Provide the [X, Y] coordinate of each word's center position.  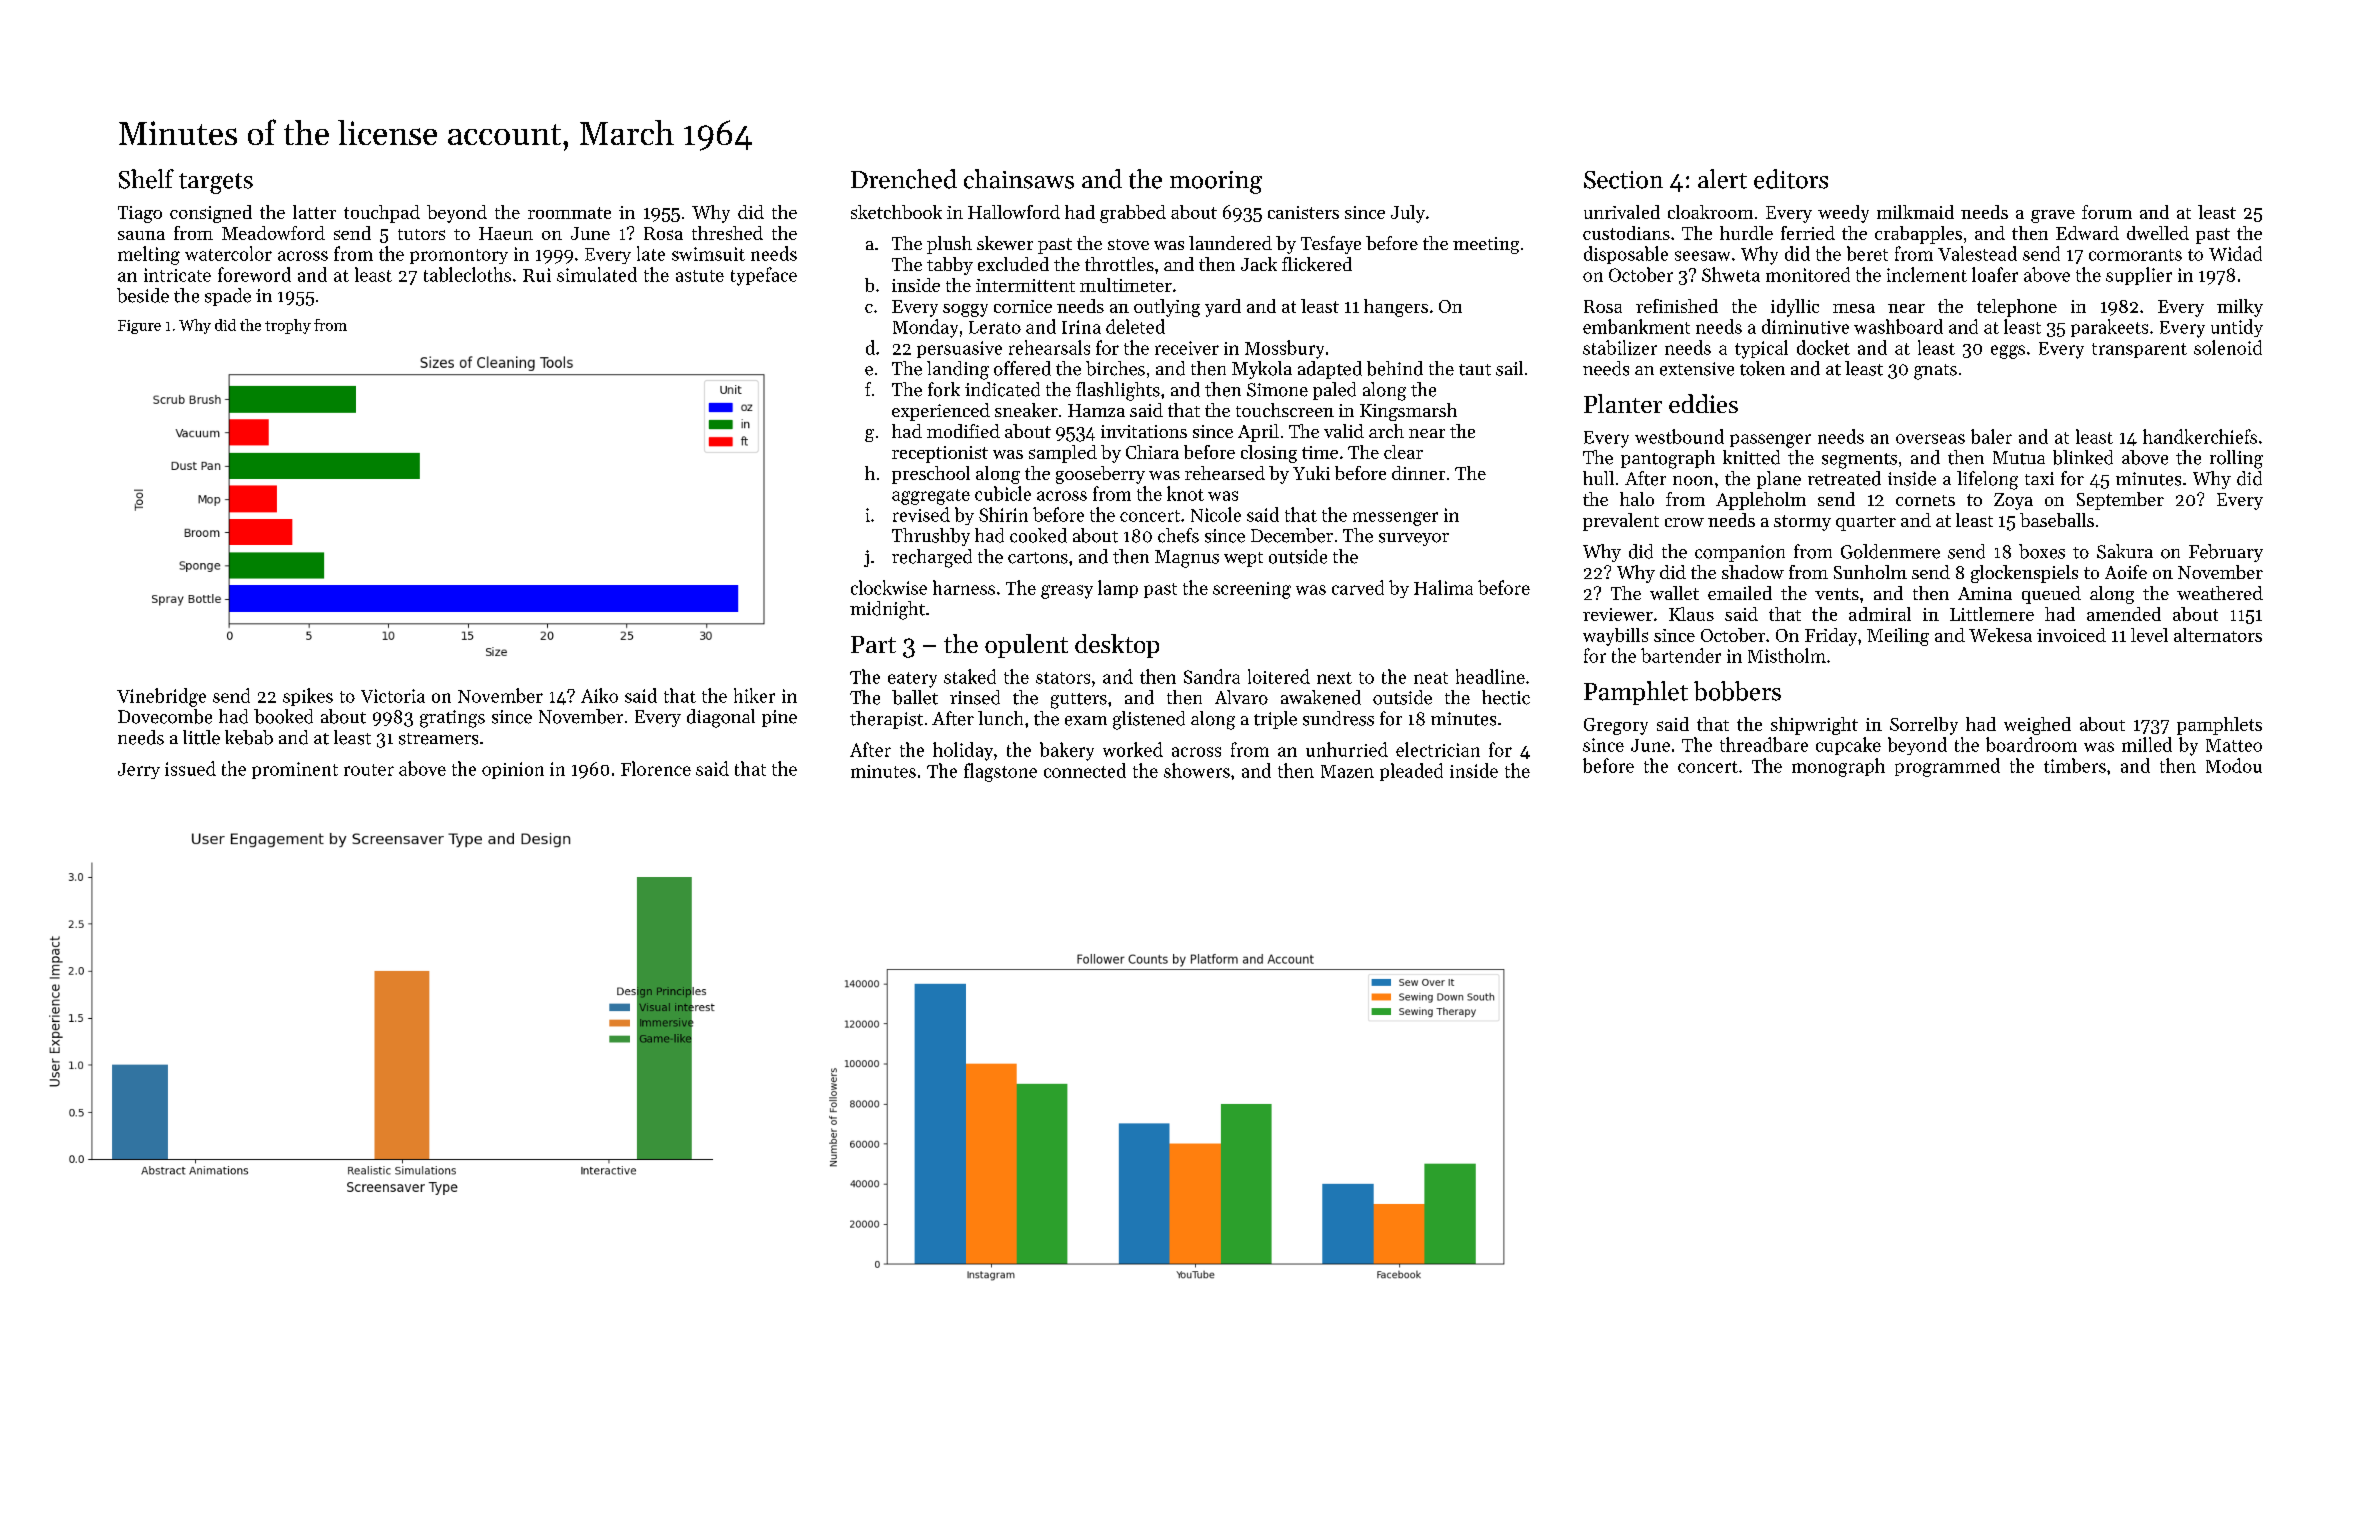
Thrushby [931, 537]
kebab [249, 737]
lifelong [1987, 480]
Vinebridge [161, 697]
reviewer [1618, 614]
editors [1791, 179]
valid [1344, 431]
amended [2124, 614]
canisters [1303, 212]
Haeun [506, 233]
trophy [288, 326]
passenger [1770, 441]
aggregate [931, 497]
